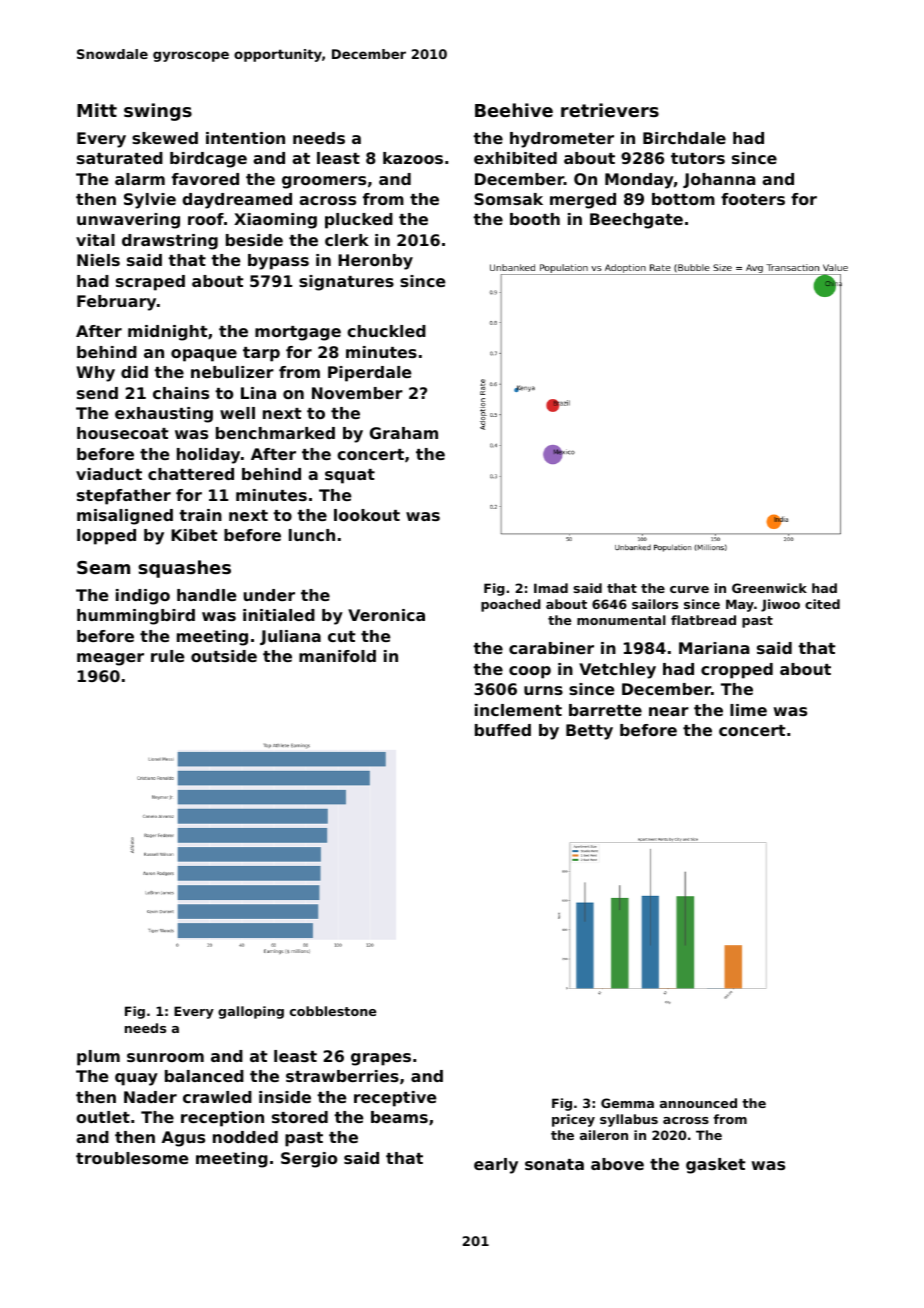 The height and width of the screenshot is (1308, 924). What do you see at coordinates (543, 690) in the screenshot?
I see `urns` at bounding box center [543, 690].
